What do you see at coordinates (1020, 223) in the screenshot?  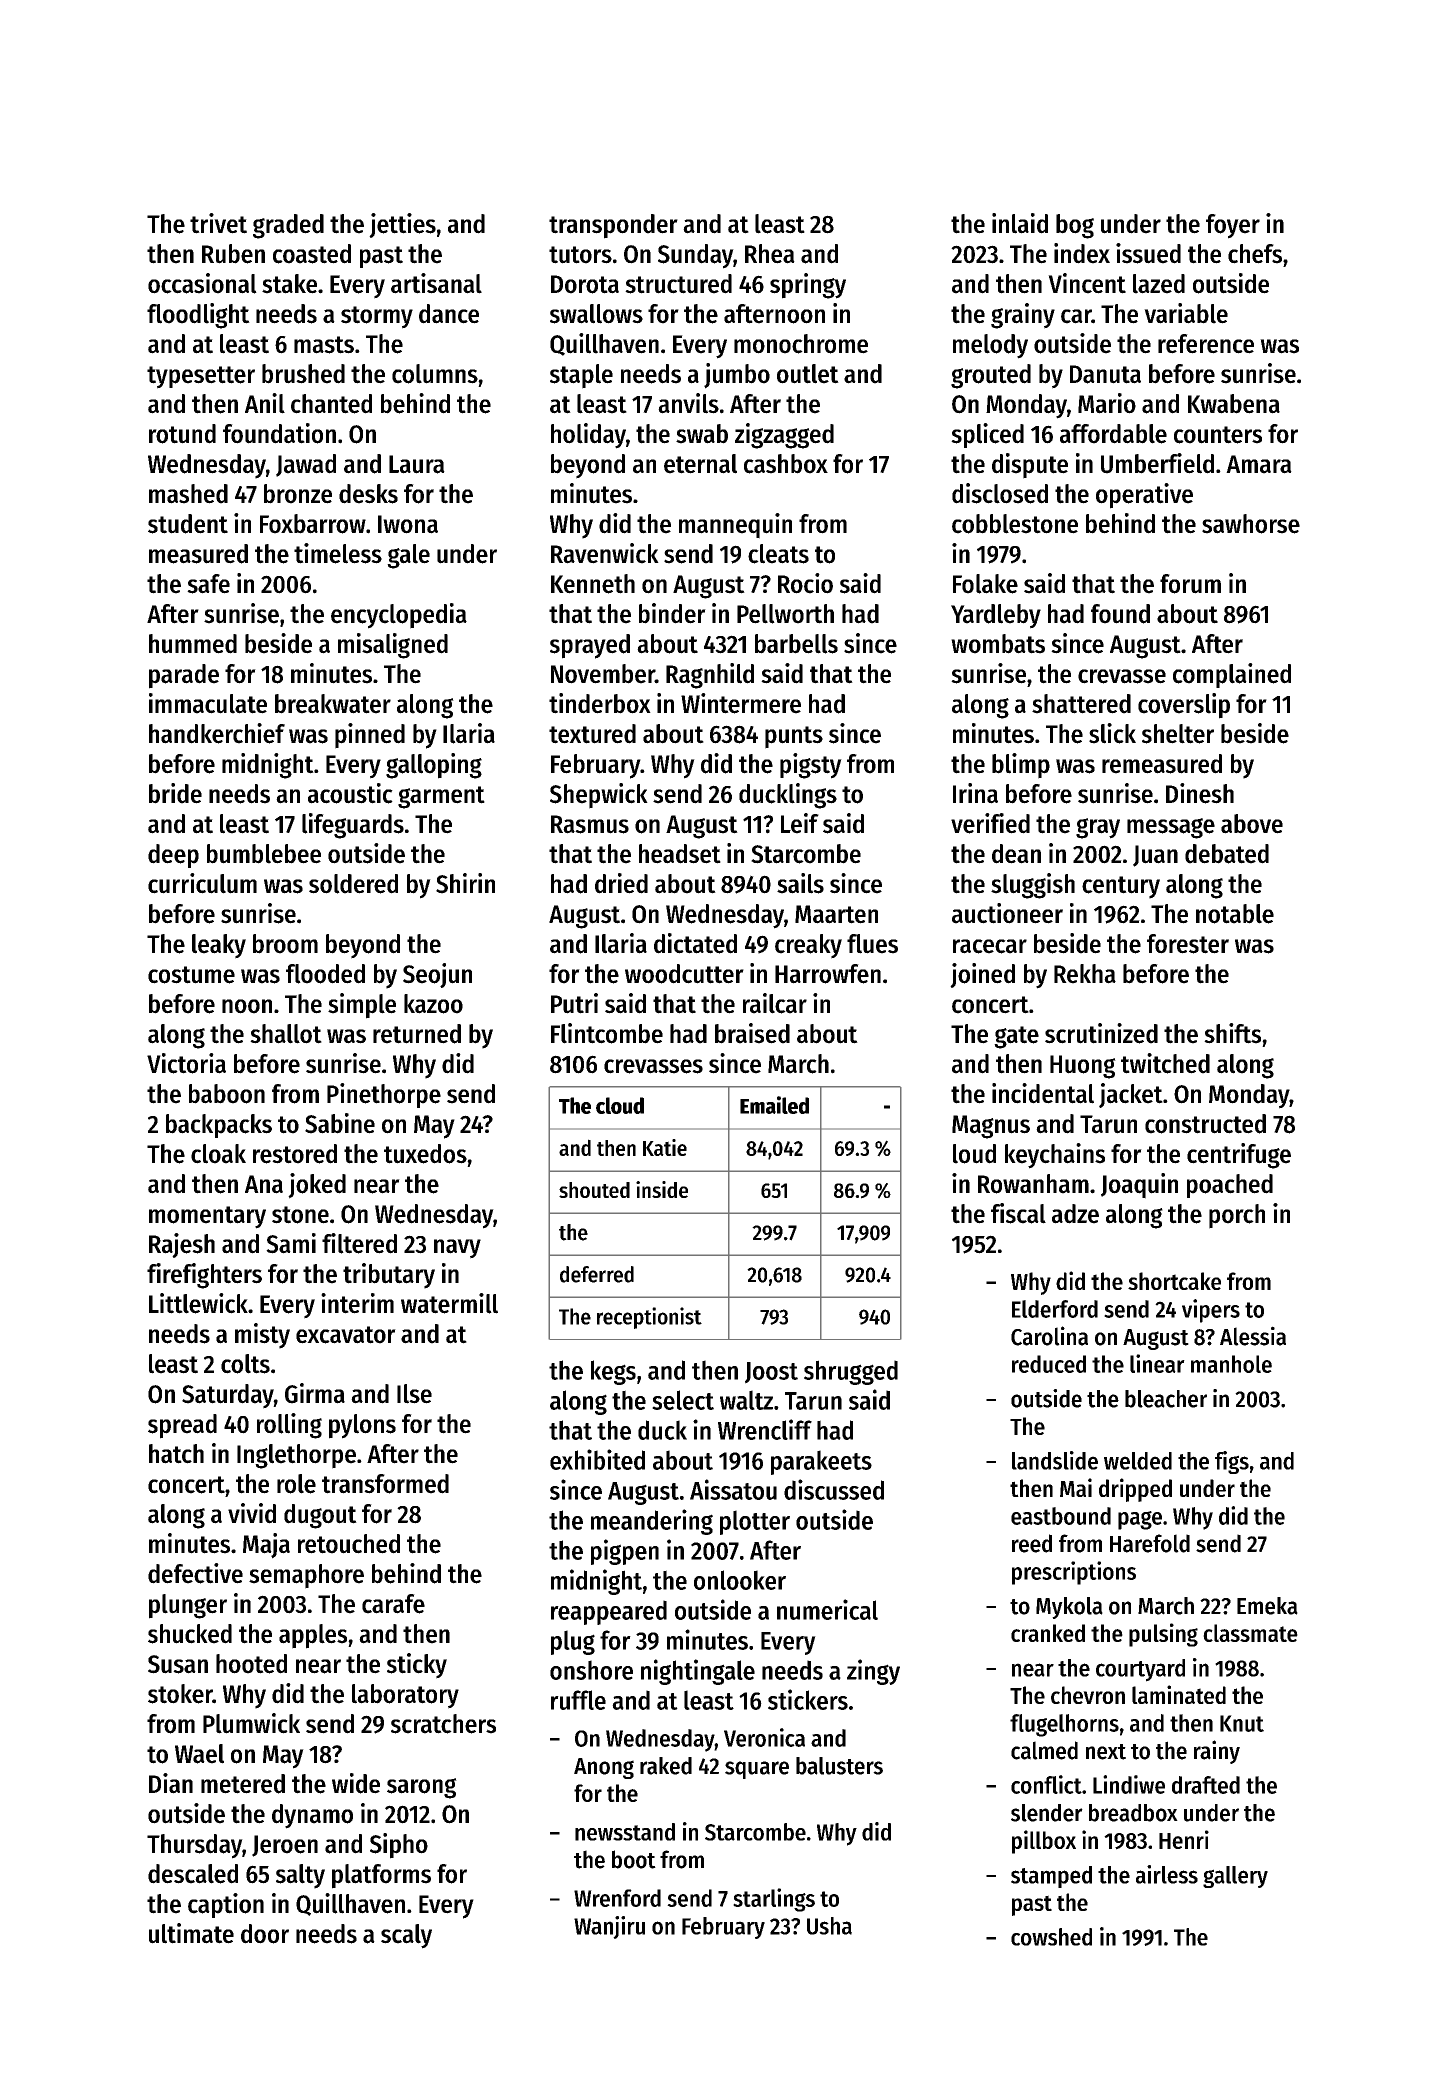 I see `inlaid` at bounding box center [1020, 223].
